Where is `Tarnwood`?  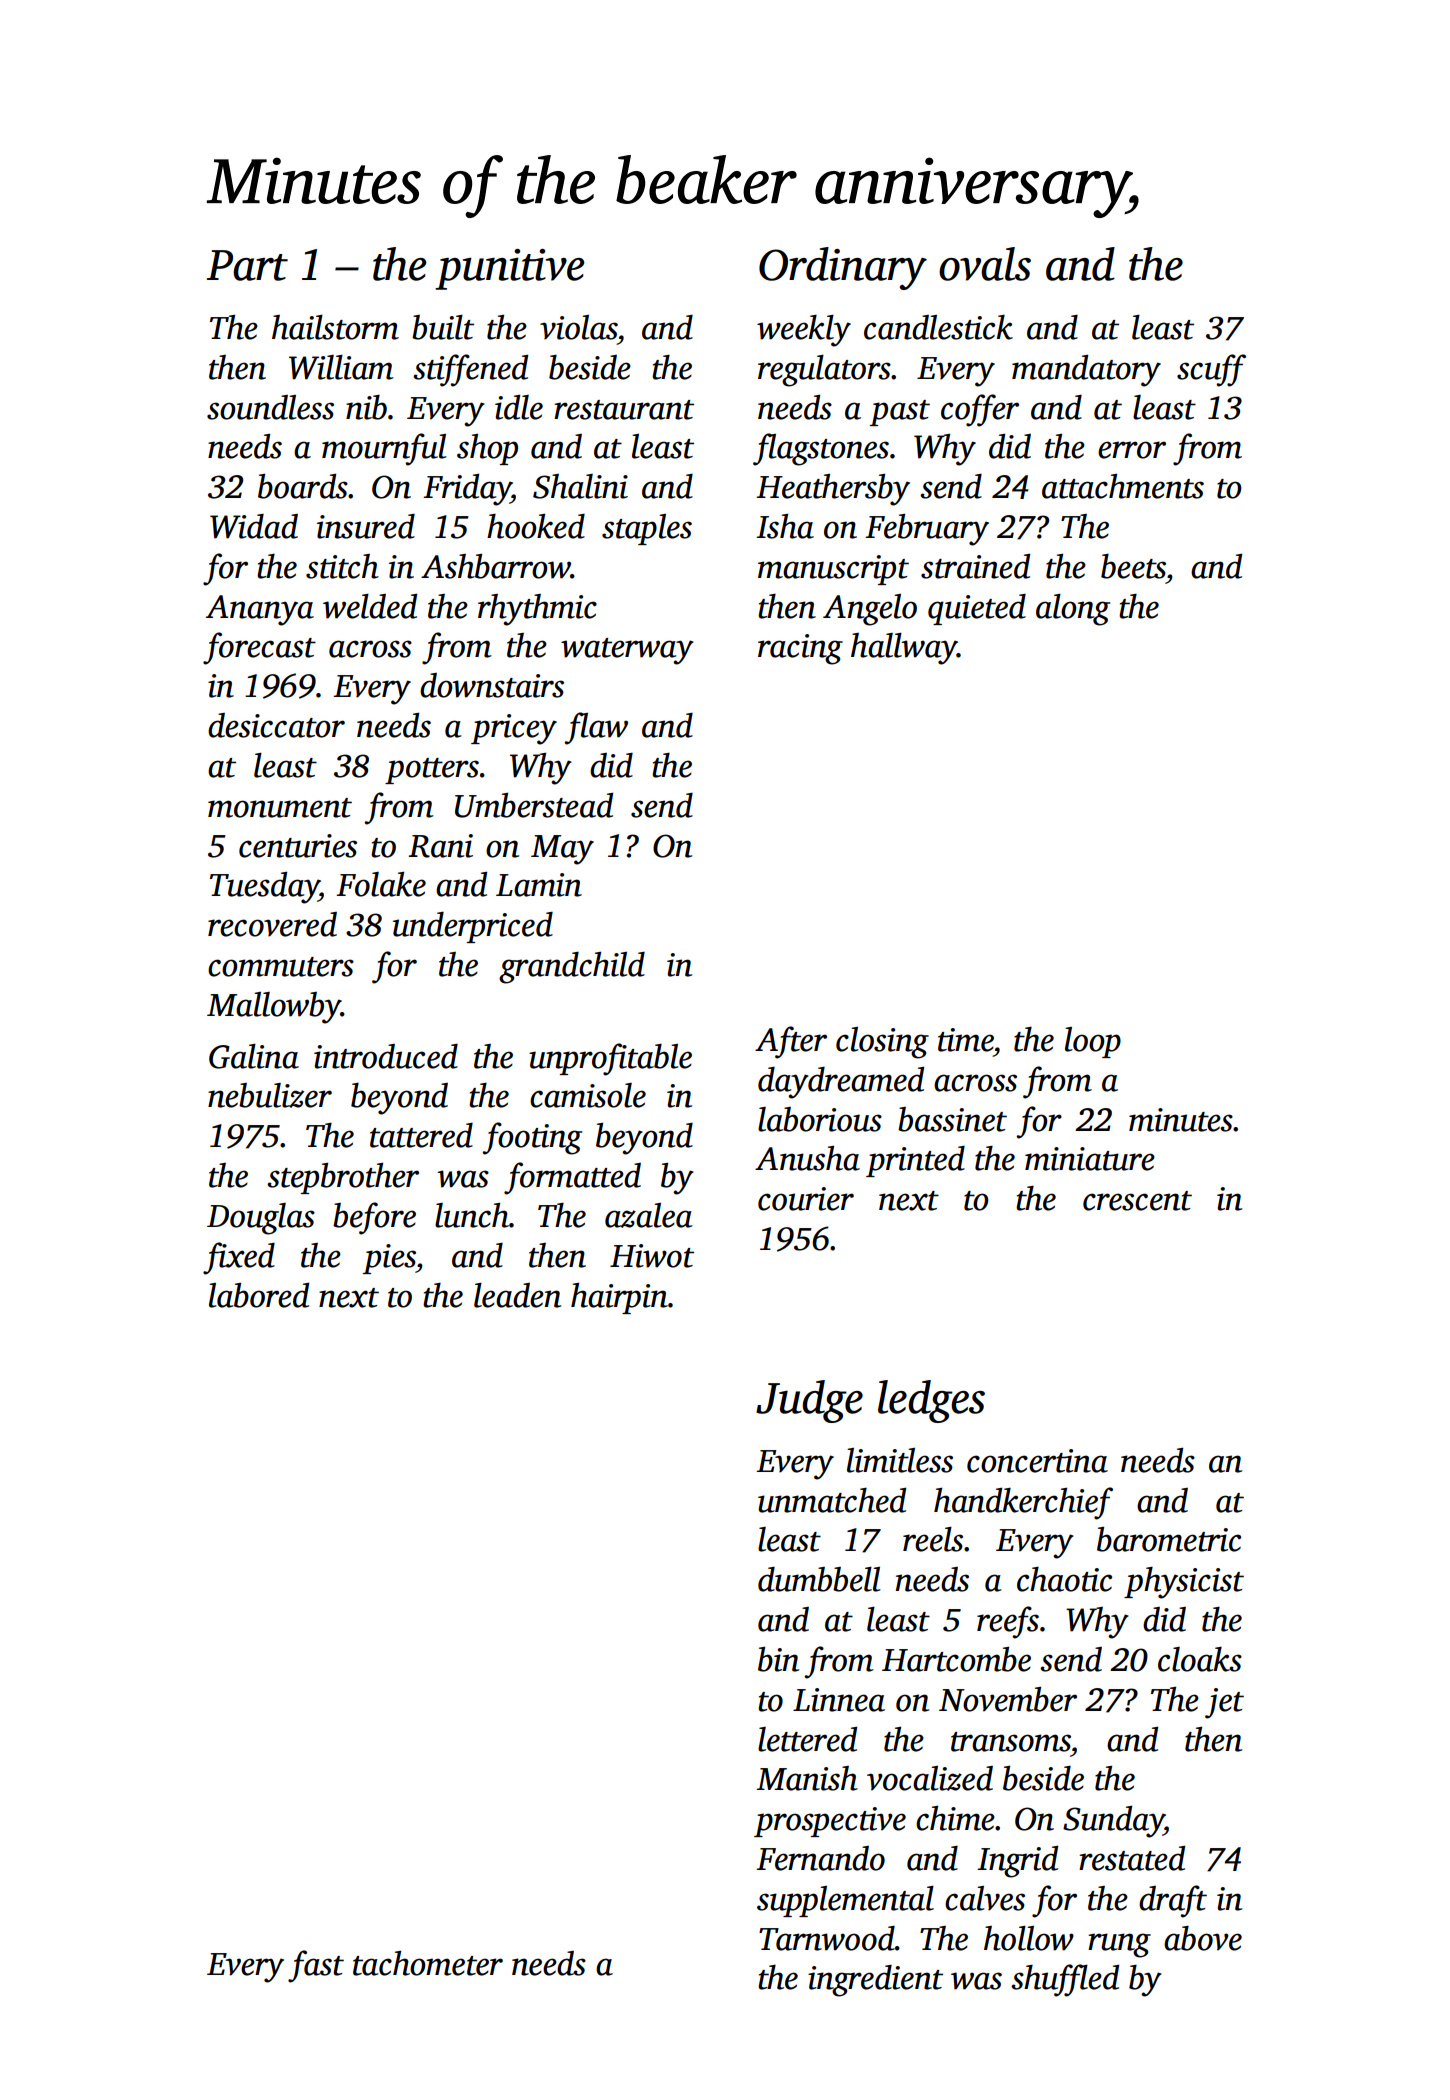
Tarnwood is located at coordinates (827, 1938).
